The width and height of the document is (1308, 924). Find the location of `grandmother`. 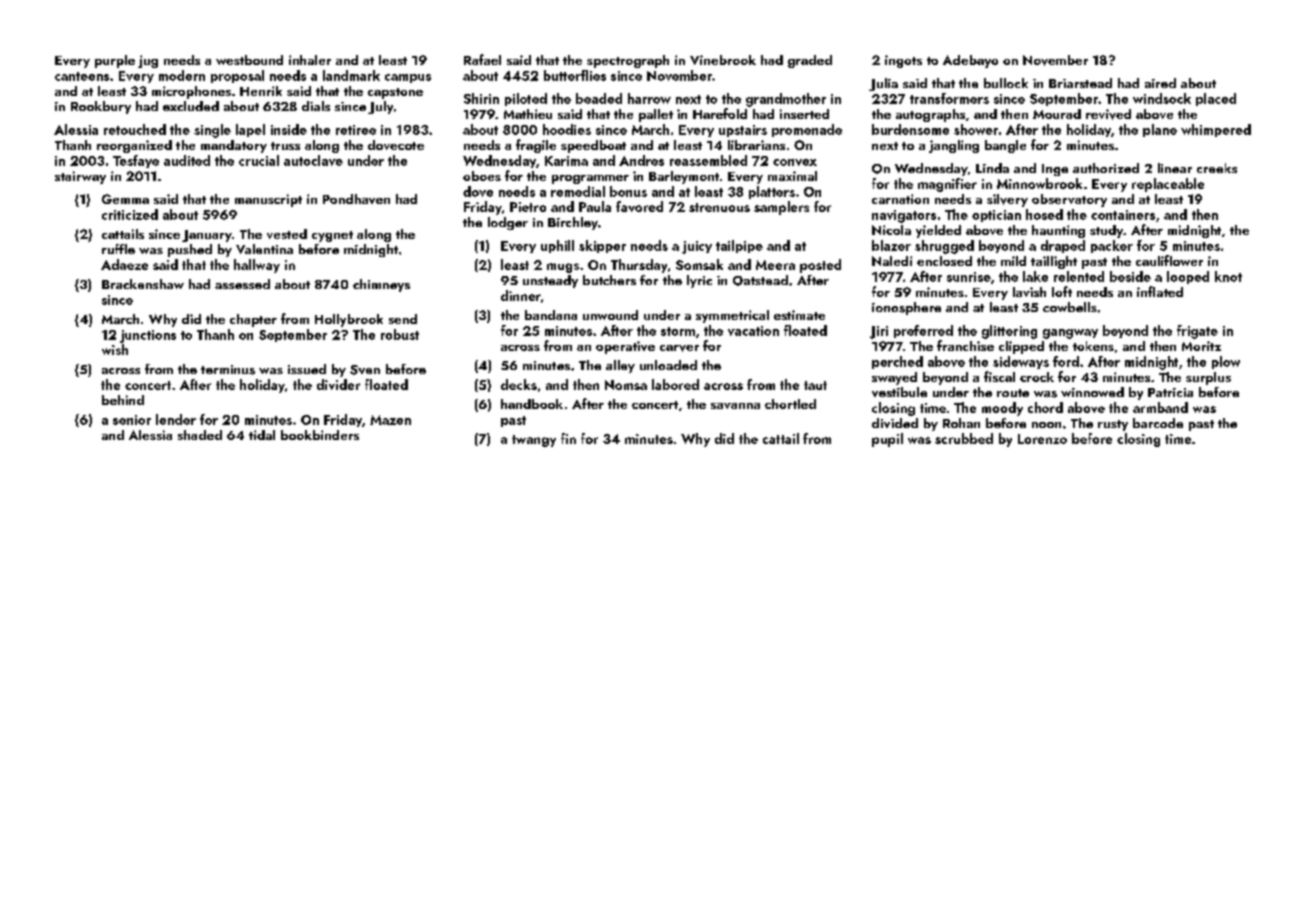

grandmother is located at coordinates (786, 100).
